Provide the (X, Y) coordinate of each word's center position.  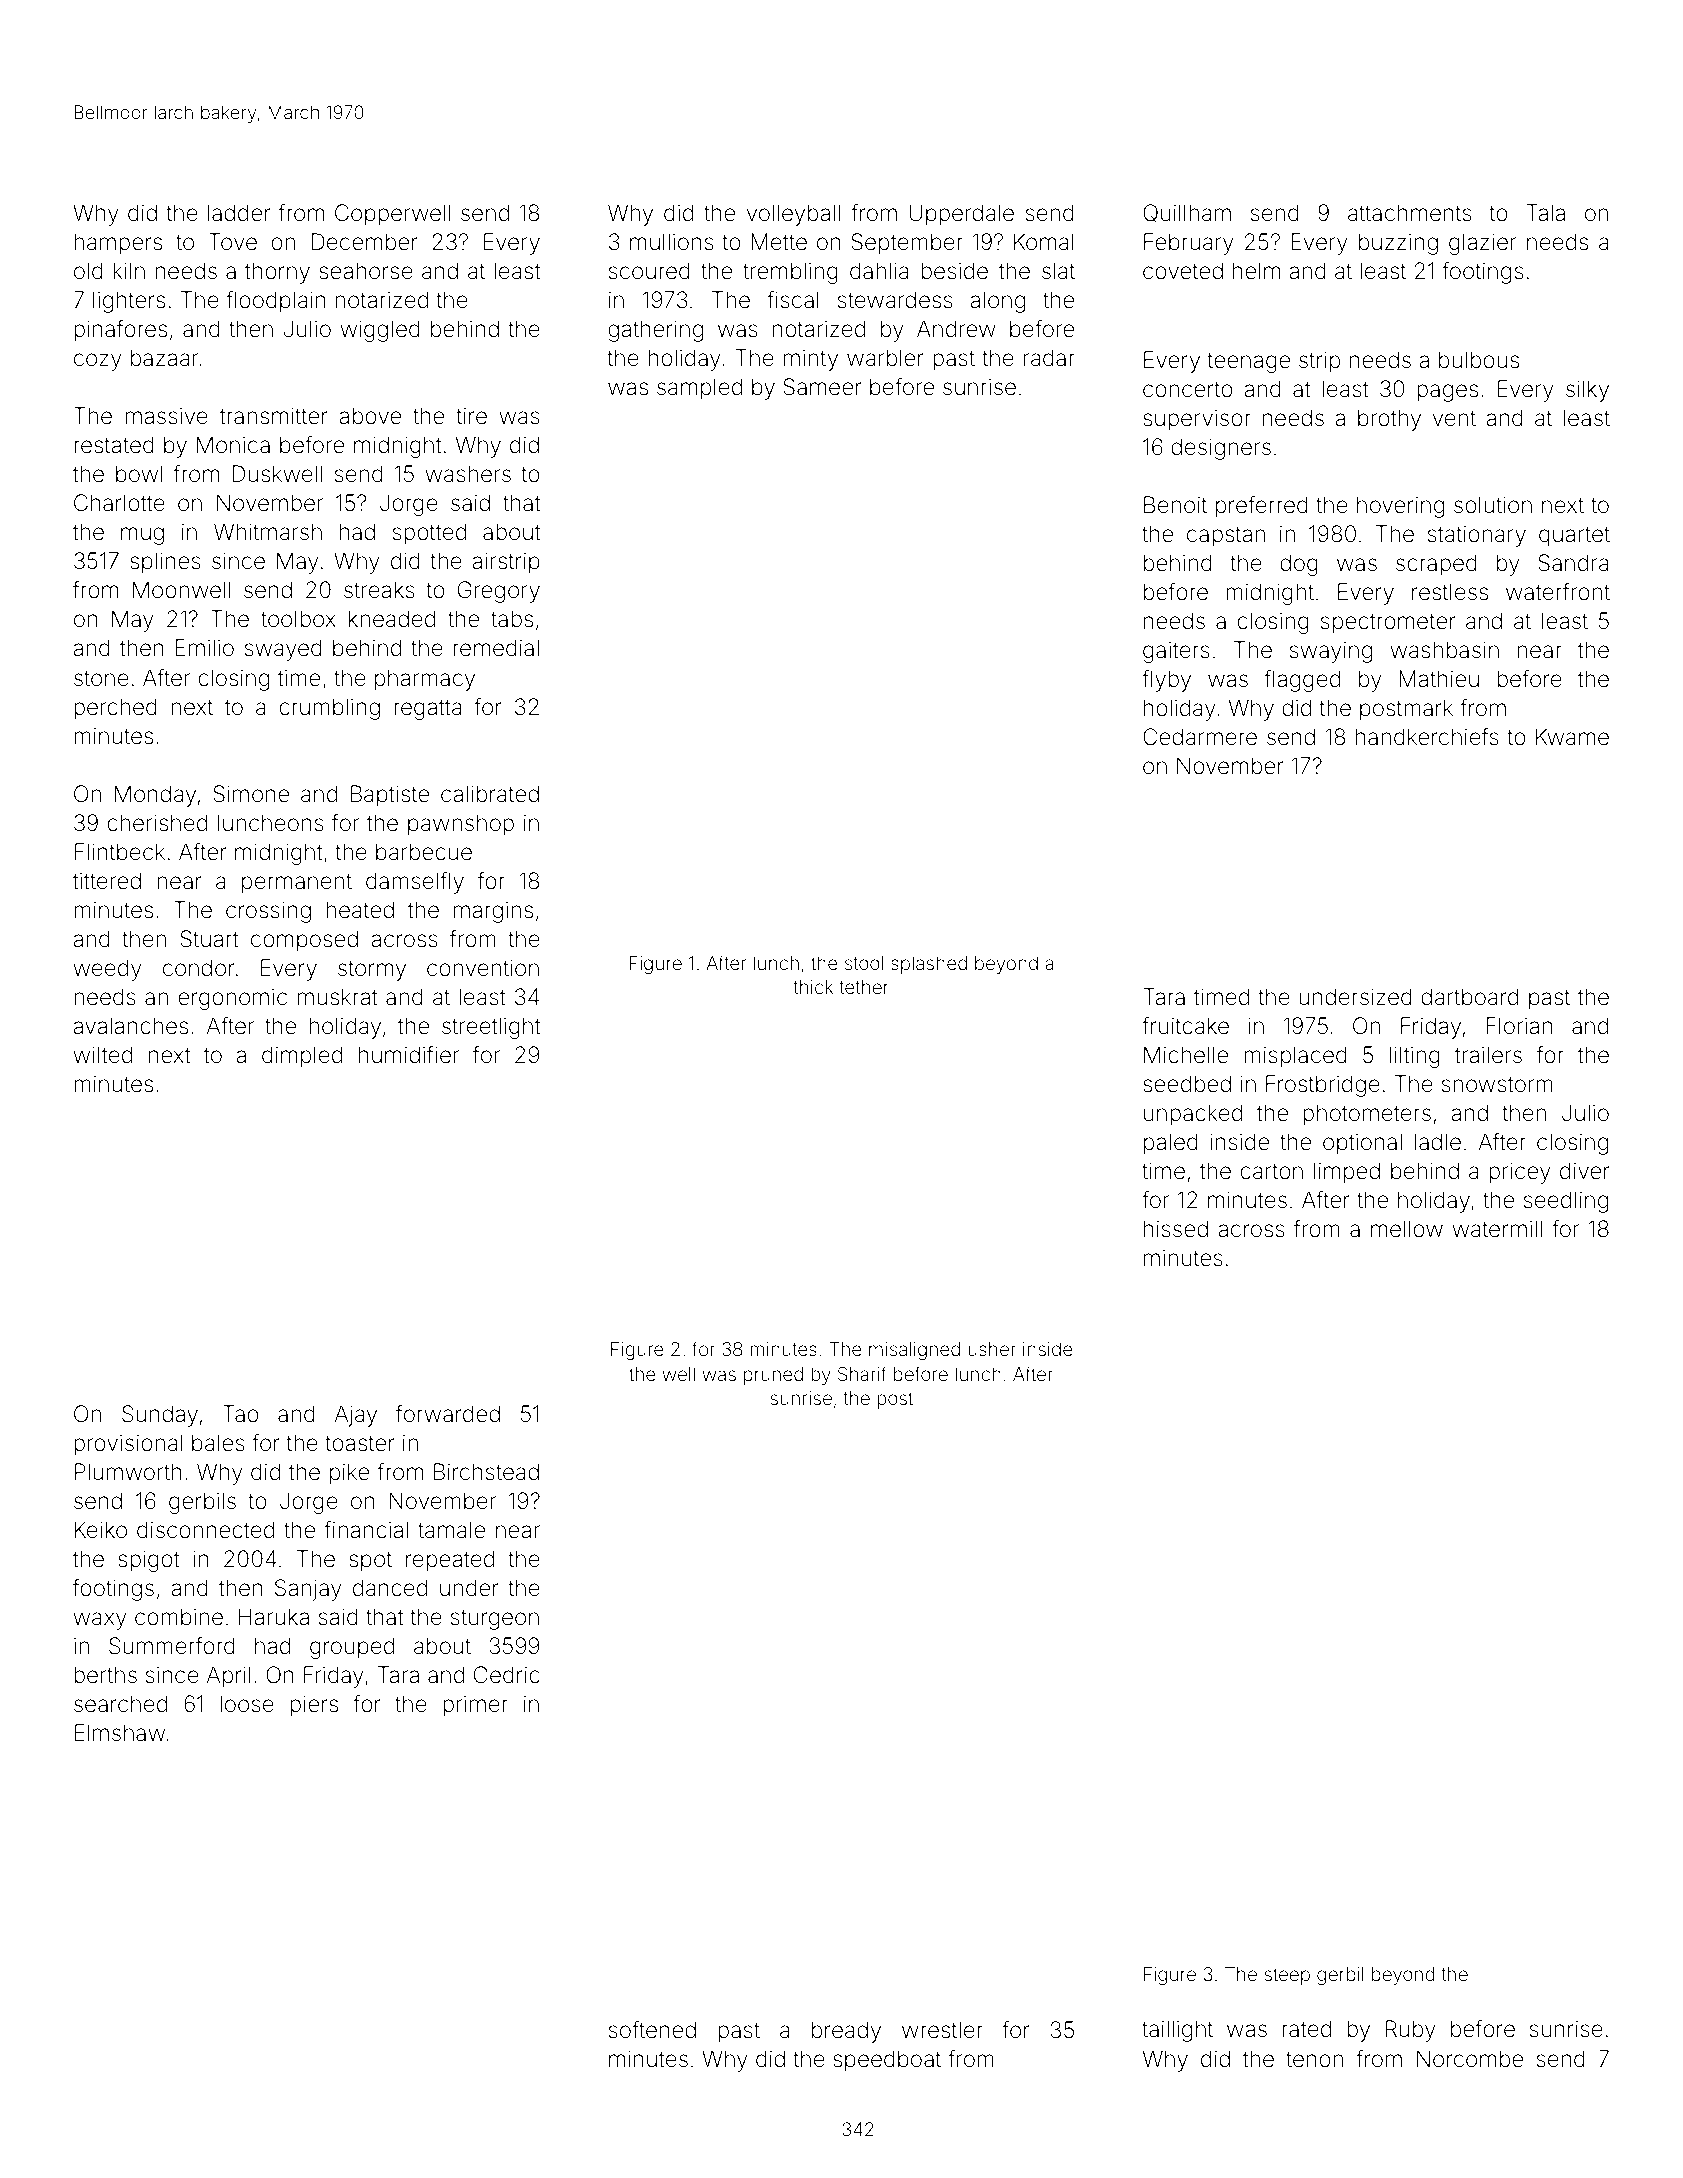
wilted (103, 1055)
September (907, 244)
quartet (1574, 536)
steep (1287, 1976)
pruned (773, 1376)
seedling (1566, 1202)
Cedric (507, 1675)
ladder (239, 213)
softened (652, 2030)
